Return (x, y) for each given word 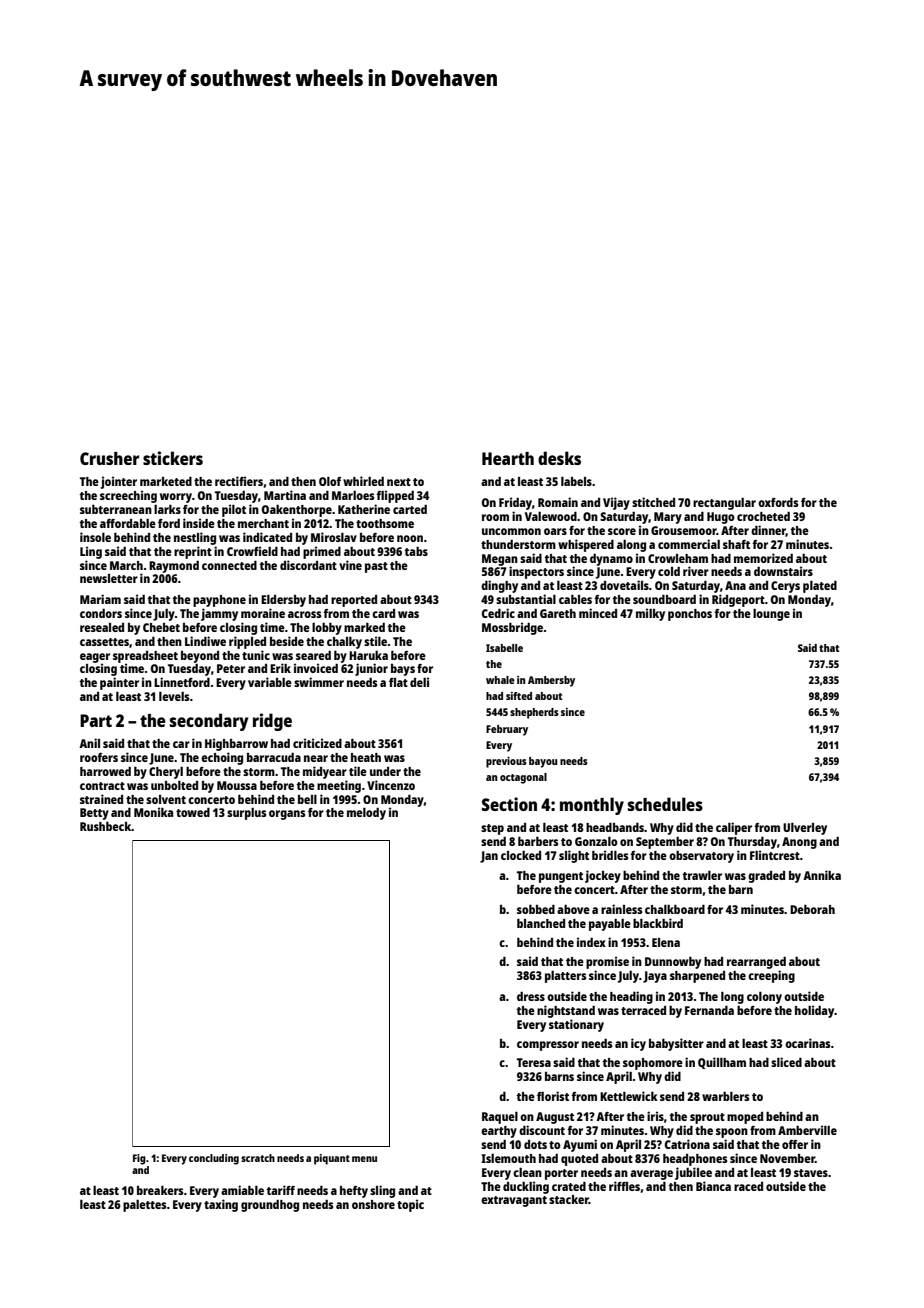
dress (531, 996)
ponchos (690, 615)
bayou (543, 762)
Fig (139, 1159)
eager (95, 658)
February (507, 730)
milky (650, 614)
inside (199, 523)
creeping (771, 976)
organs (287, 815)
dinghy (499, 586)
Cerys (785, 587)
